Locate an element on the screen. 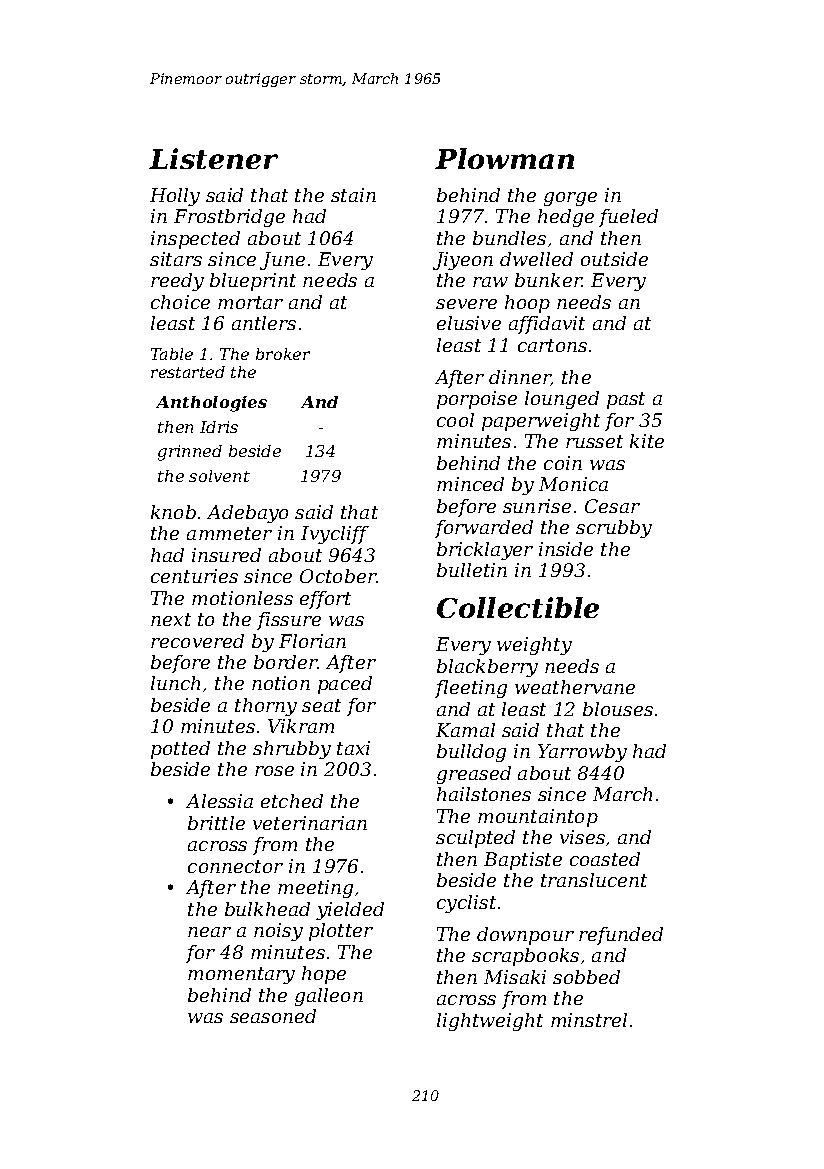 The width and height of the screenshot is (824, 1169). gorge is located at coordinates (570, 199).
